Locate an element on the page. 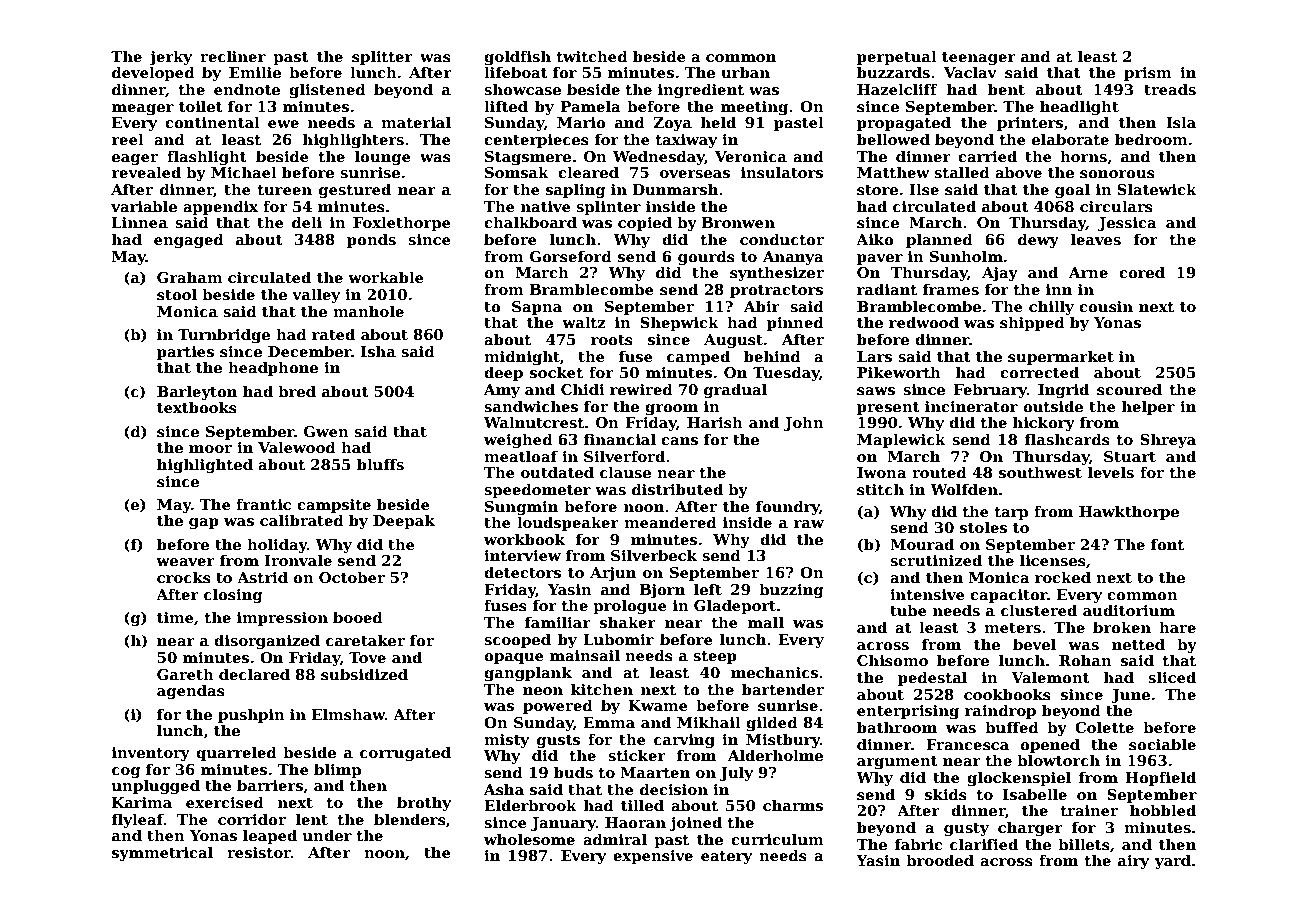 This page has width=1308, height=924. revealed is located at coordinates (146, 172).
